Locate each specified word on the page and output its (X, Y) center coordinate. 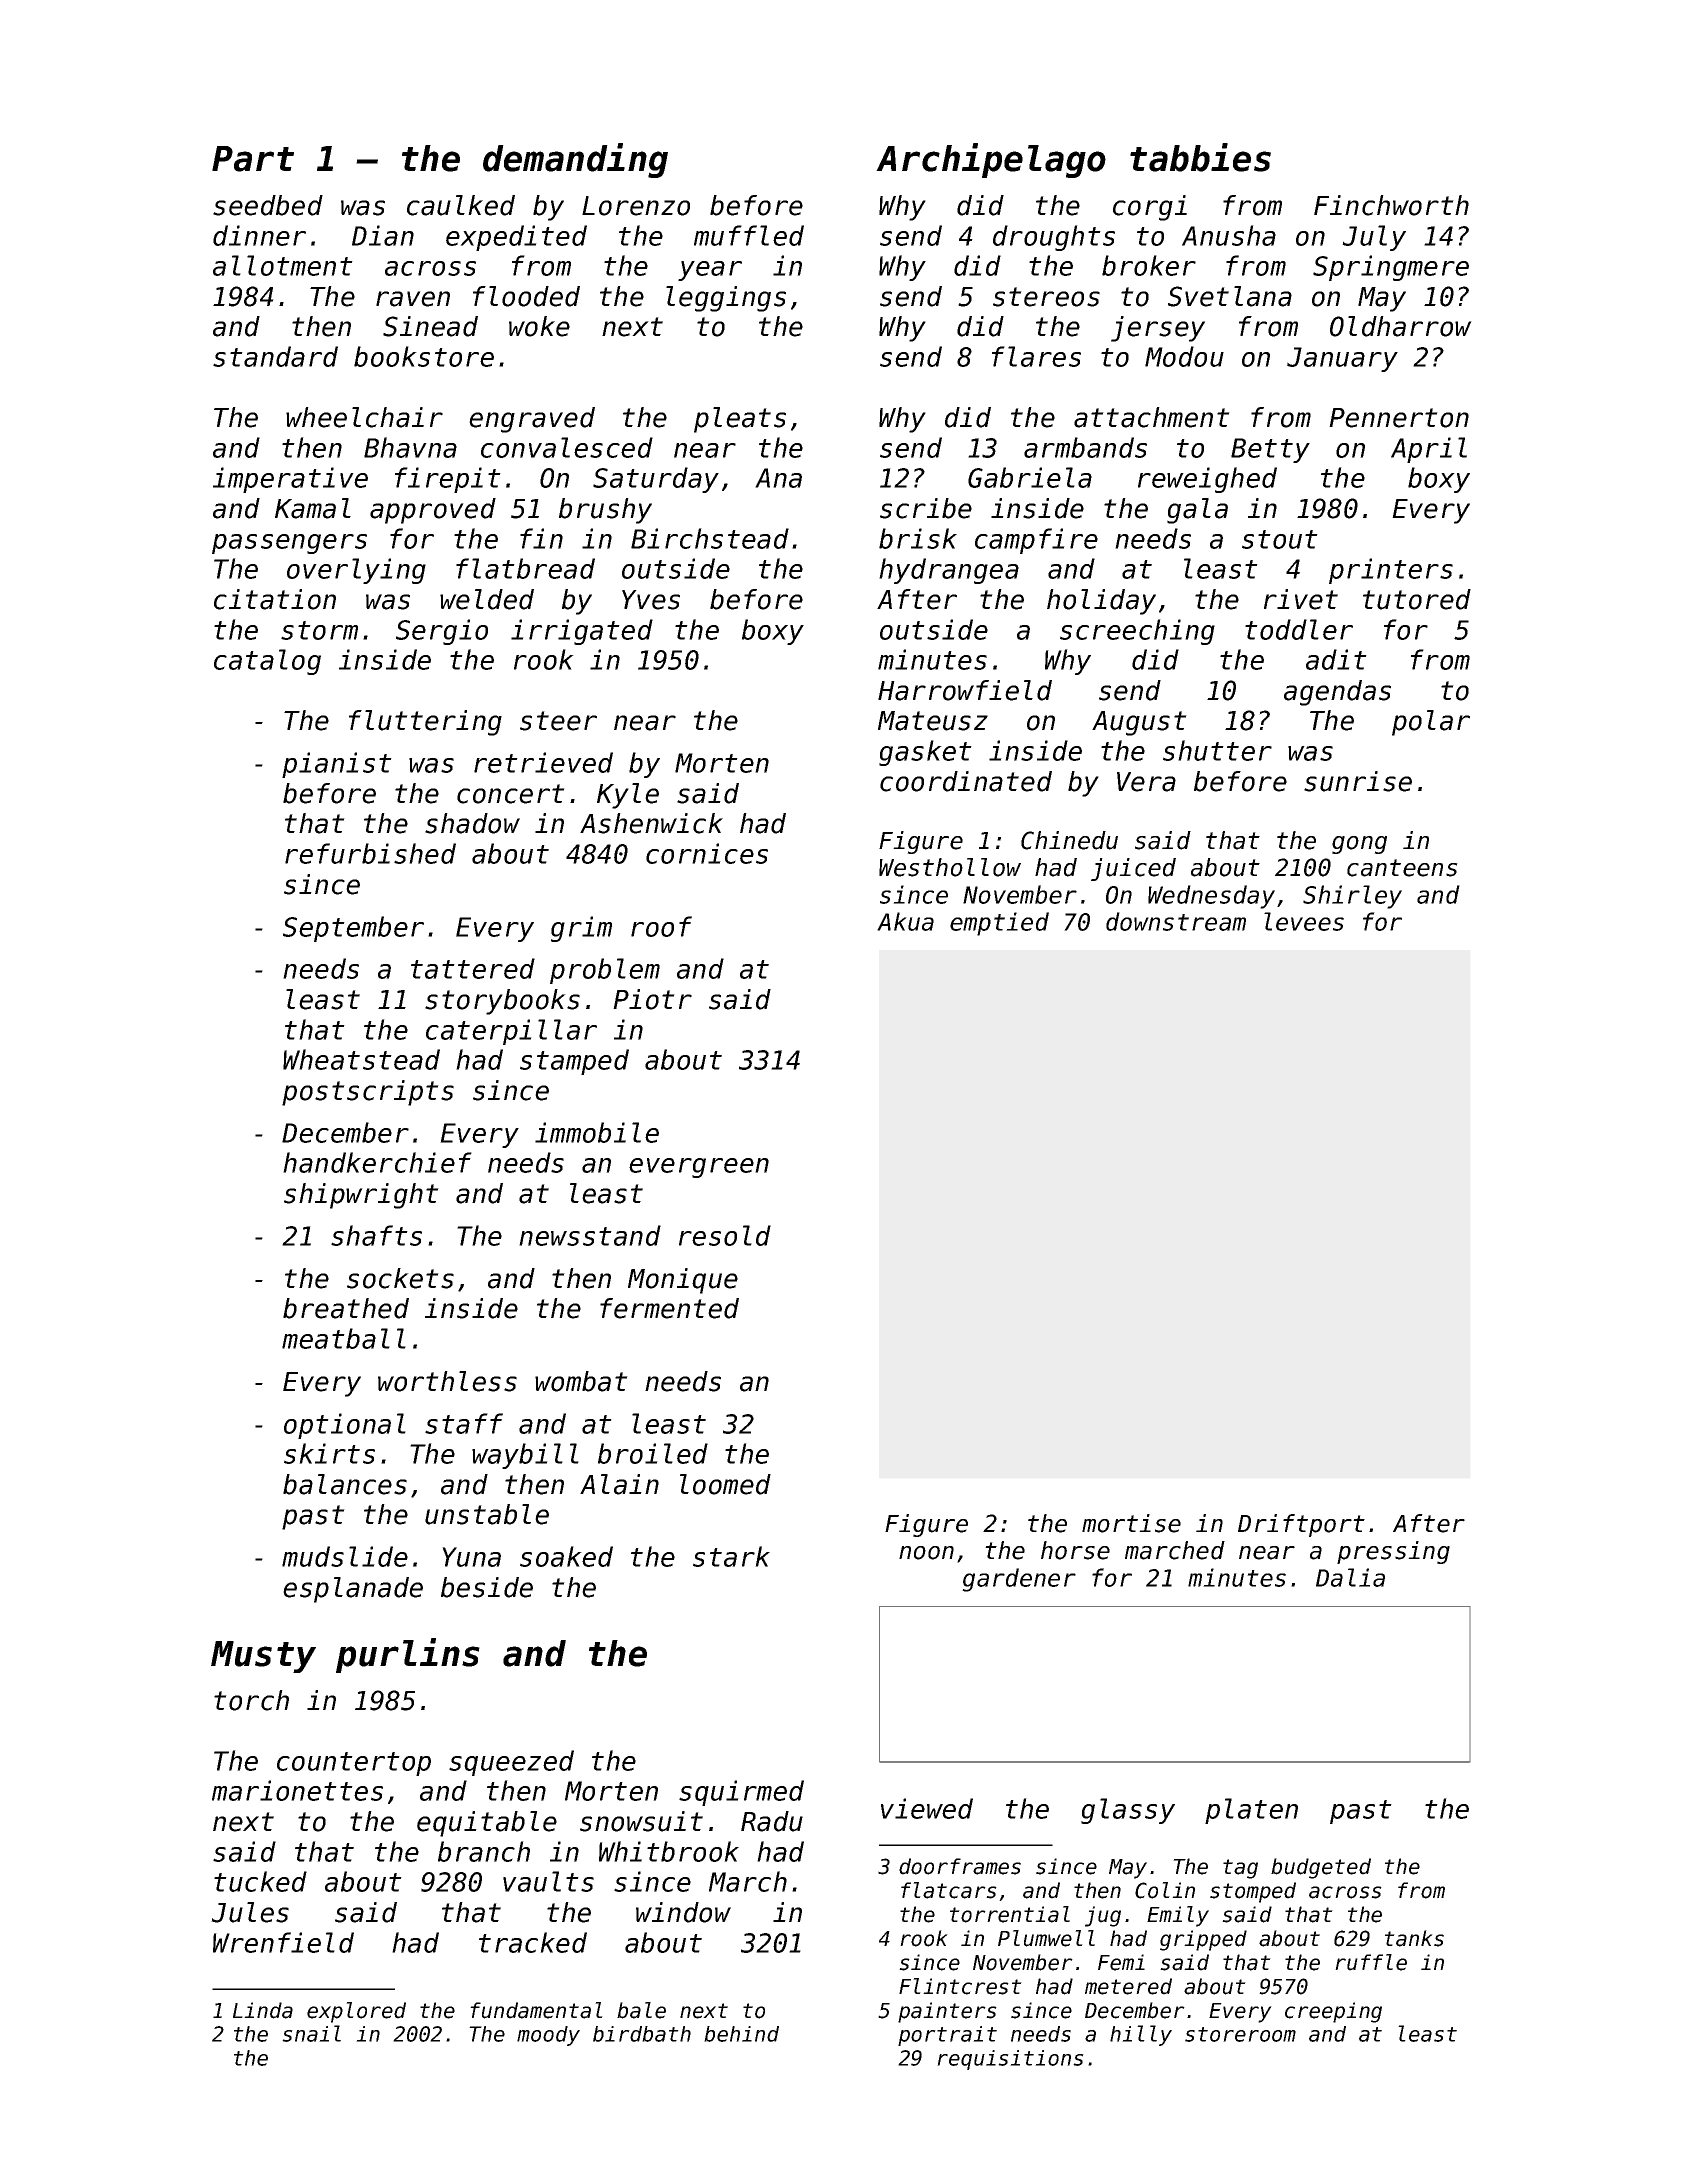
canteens (1402, 868)
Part (253, 159)
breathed (346, 1308)
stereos (1046, 297)
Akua (905, 921)
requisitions (1010, 2060)
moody (548, 2036)
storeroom (1240, 2034)
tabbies (1200, 157)
